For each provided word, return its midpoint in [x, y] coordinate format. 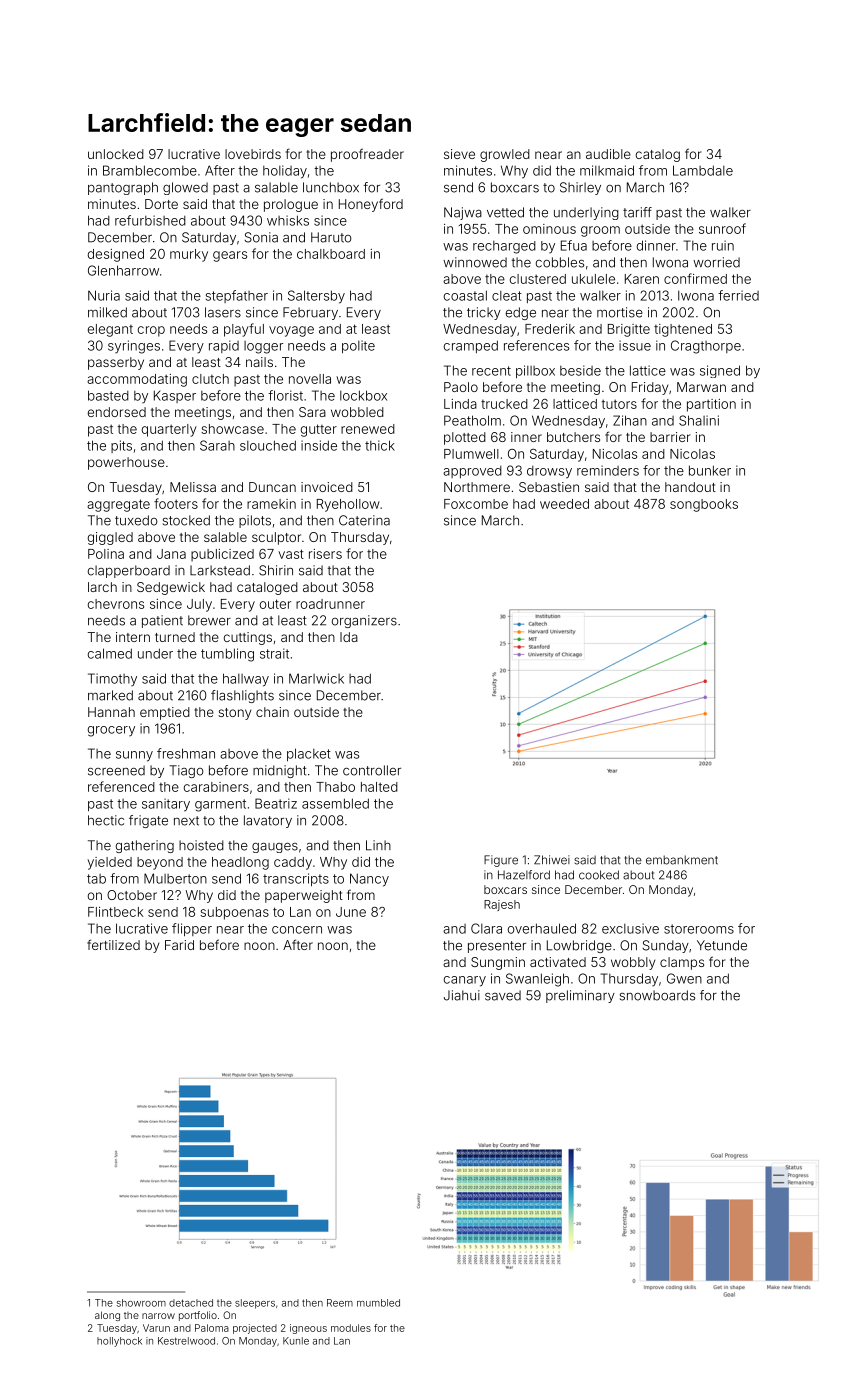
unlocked [116, 154]
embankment [682, 860]
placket [309, 754]
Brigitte [629, 330]
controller [372, 770]
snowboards [657, 995]
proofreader [367, 155]
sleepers [255, 1304]
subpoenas [234, 913]
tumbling [227, 655]
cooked [599, 875]
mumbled [378, 1303]
